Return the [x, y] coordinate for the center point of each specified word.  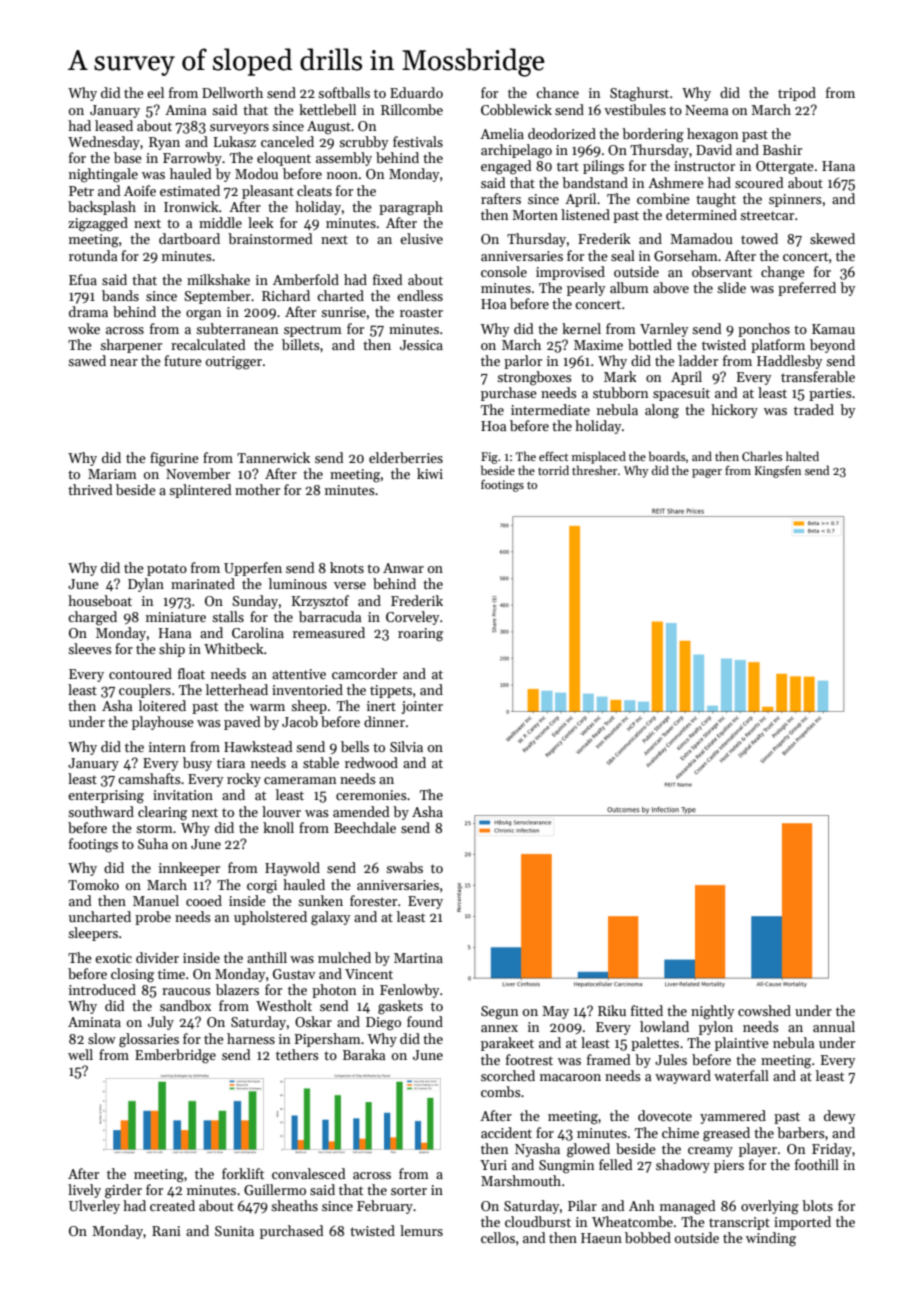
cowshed [764, 1010]
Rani [166, 1231]
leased [114, 125]
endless [420, 295]
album [629, 287]
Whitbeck [234, 648]
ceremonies [371, 795]
